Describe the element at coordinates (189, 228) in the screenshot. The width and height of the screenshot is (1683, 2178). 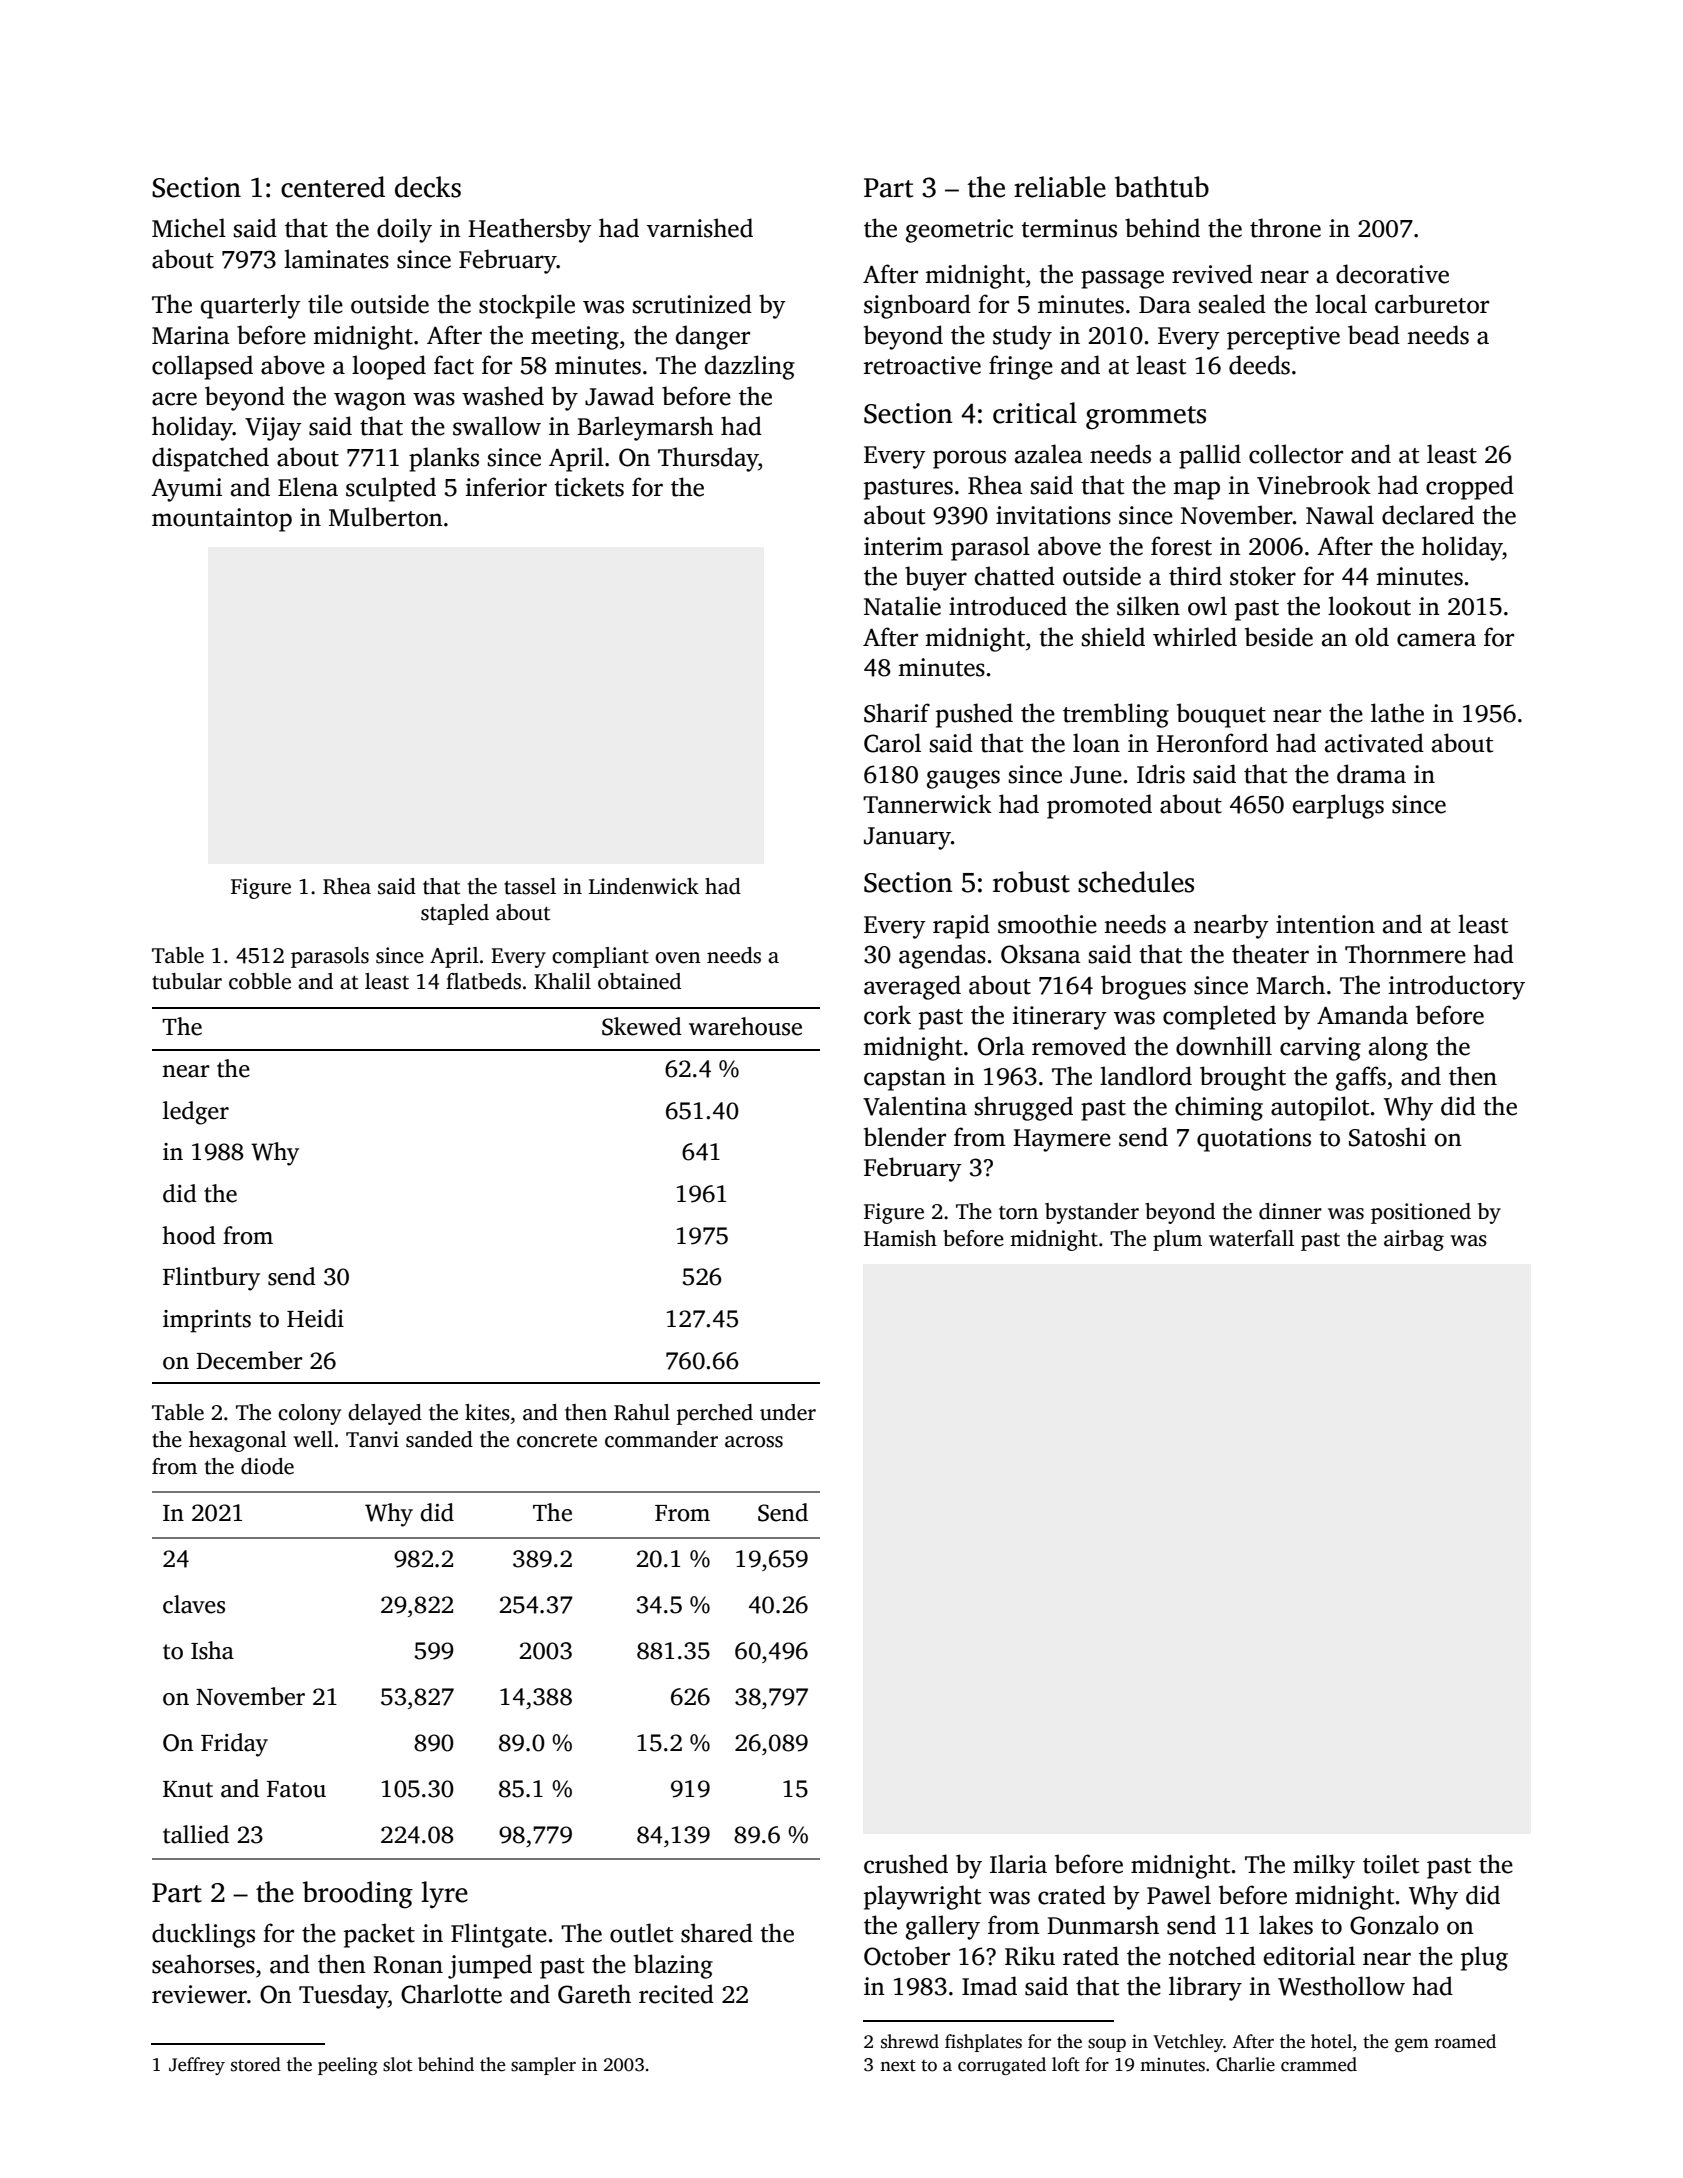
I see `Michel` at that location.
